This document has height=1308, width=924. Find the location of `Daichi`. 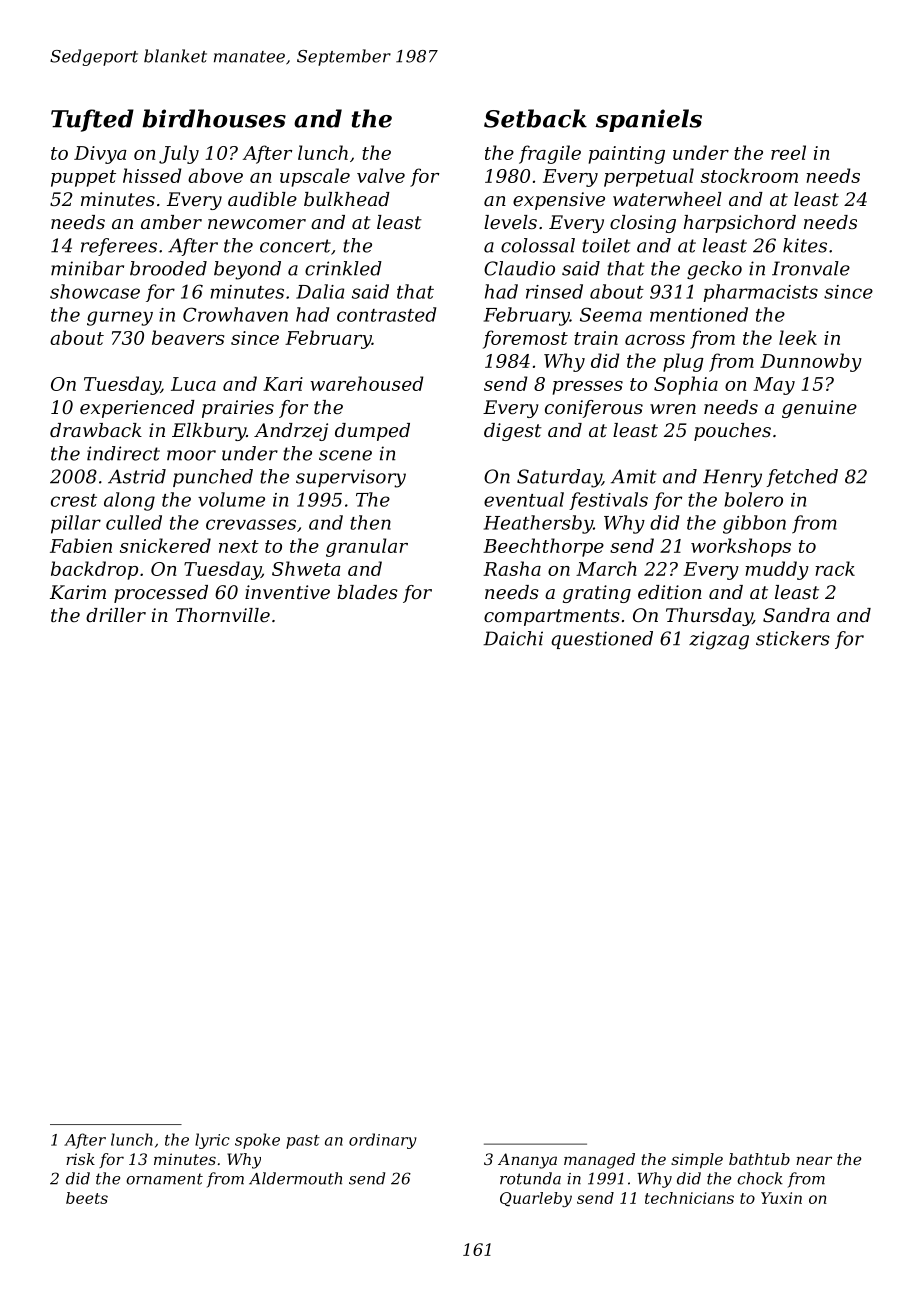

Daichi is located at coordinates (513, 638).
